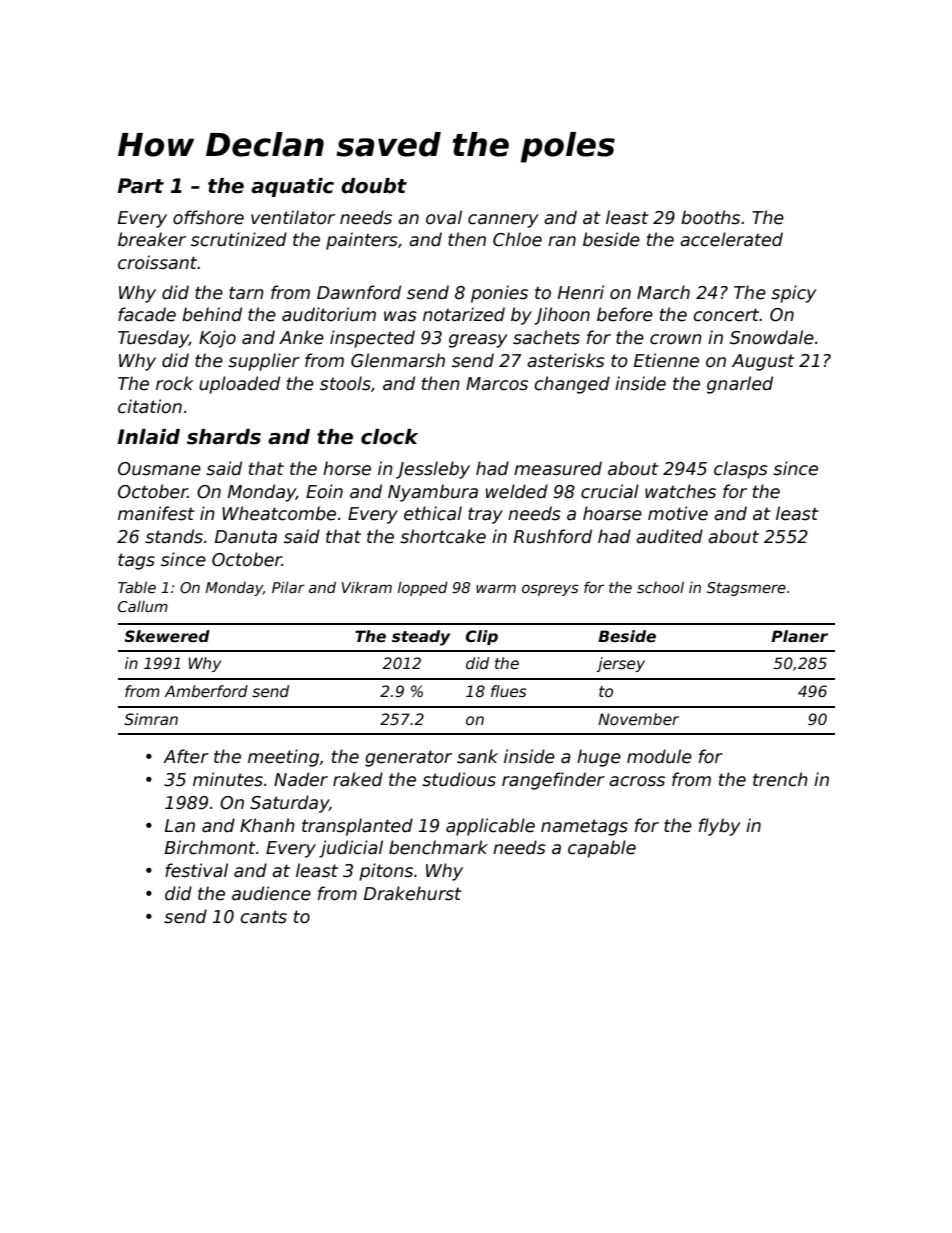 The image size is (952, 1233). What do you see at coordinates (159, 469) in the screenshot?
I see `Ousmane` at bounding box center [159, 469].
